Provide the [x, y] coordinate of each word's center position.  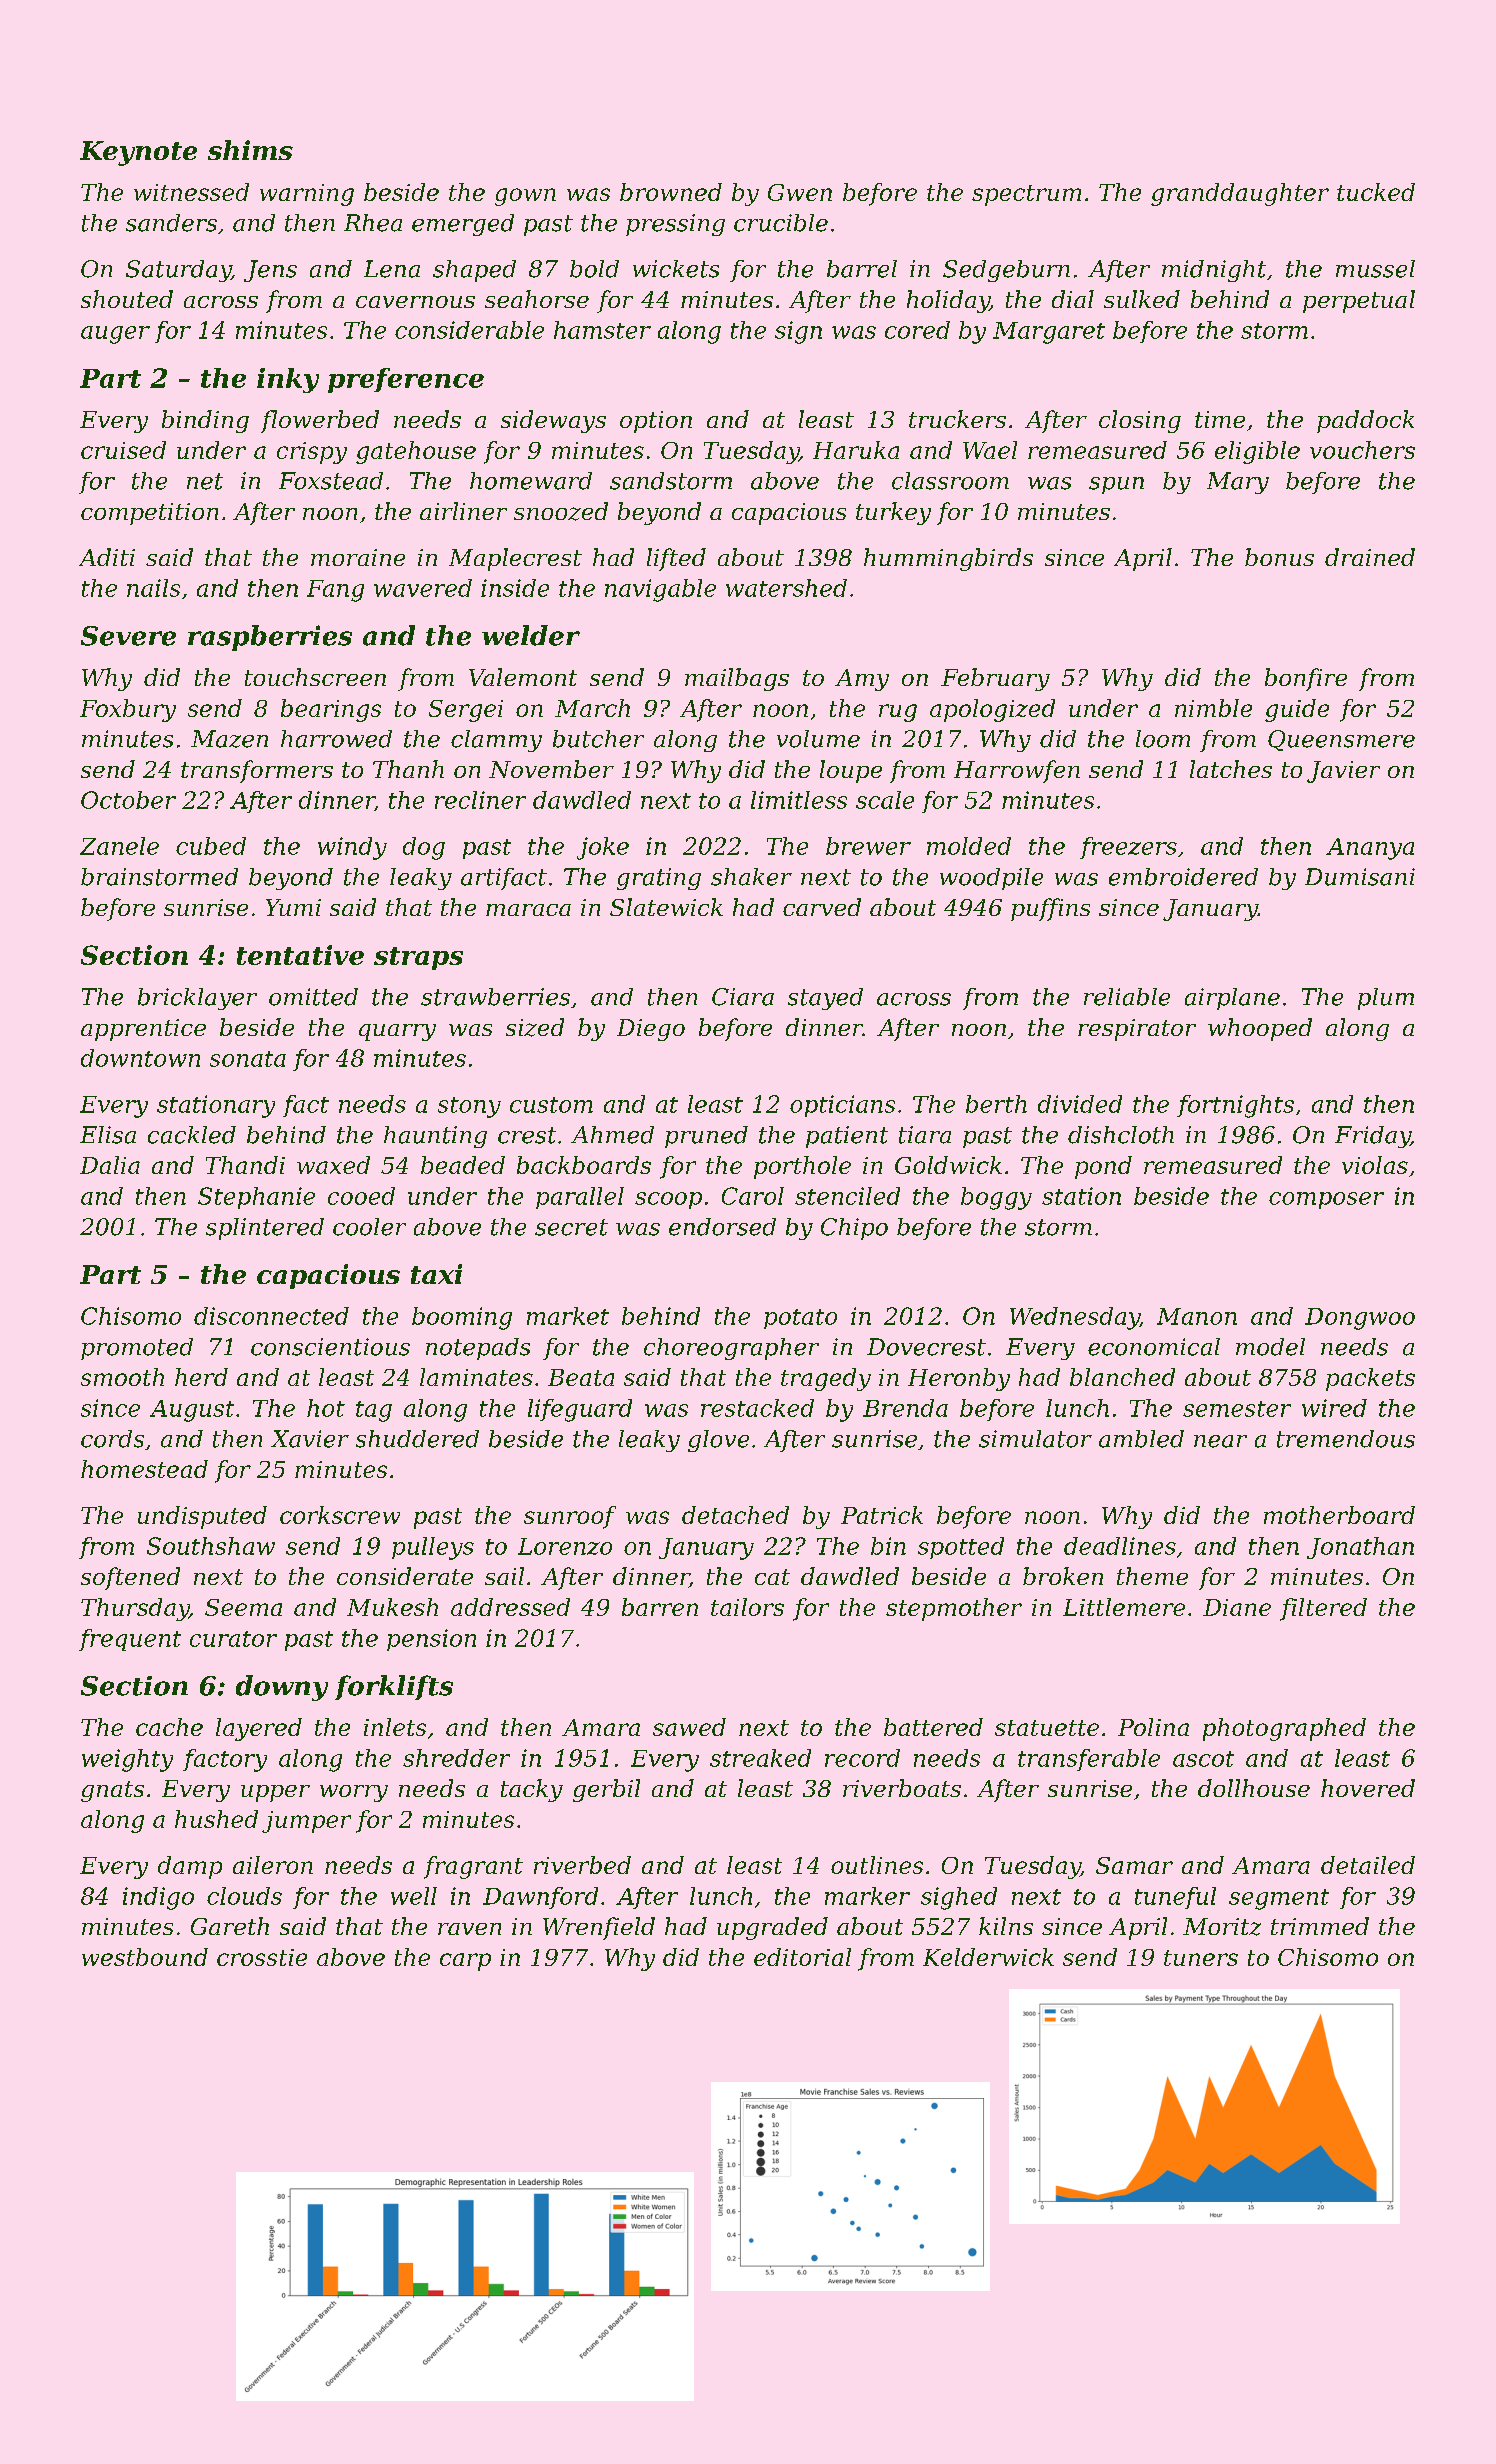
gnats [112, 1791]
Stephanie [256, 1198]
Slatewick [666, 907]
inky [288, 380]
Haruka [856, 450]
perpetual [1359, 301]
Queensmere [1341, 740]
